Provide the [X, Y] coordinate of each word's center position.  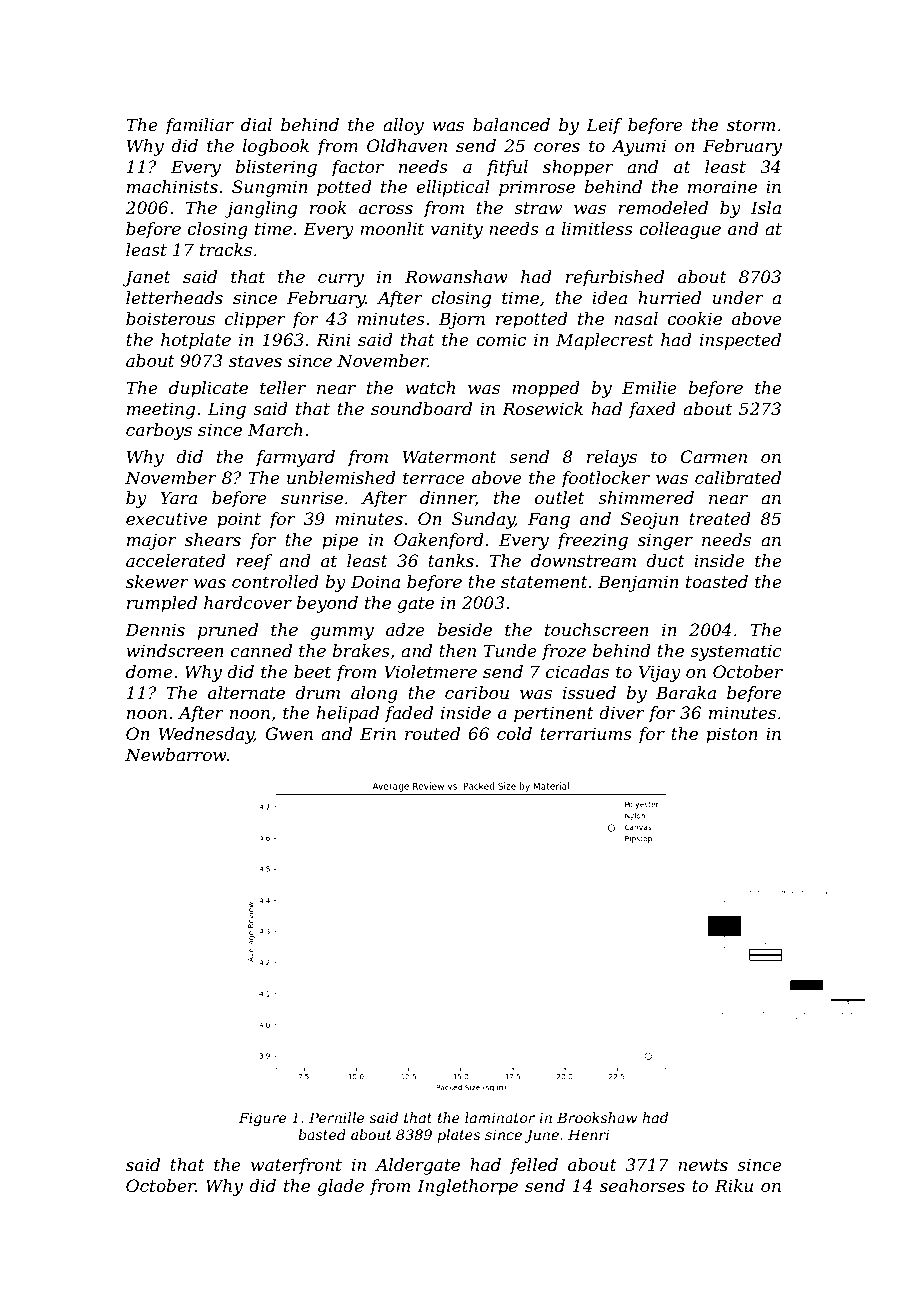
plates [458, 1136]
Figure [262, 1119]
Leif [604, 126]
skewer [157, 581]
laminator [500, 1117]
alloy [403, 126]
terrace [434, 478]
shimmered [646, 497]
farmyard [295, 458]
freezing [592, 541]
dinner [448, 498]
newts [703, 1165]
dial [256, 124]
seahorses [642, 1185]
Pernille [336, 1117]
